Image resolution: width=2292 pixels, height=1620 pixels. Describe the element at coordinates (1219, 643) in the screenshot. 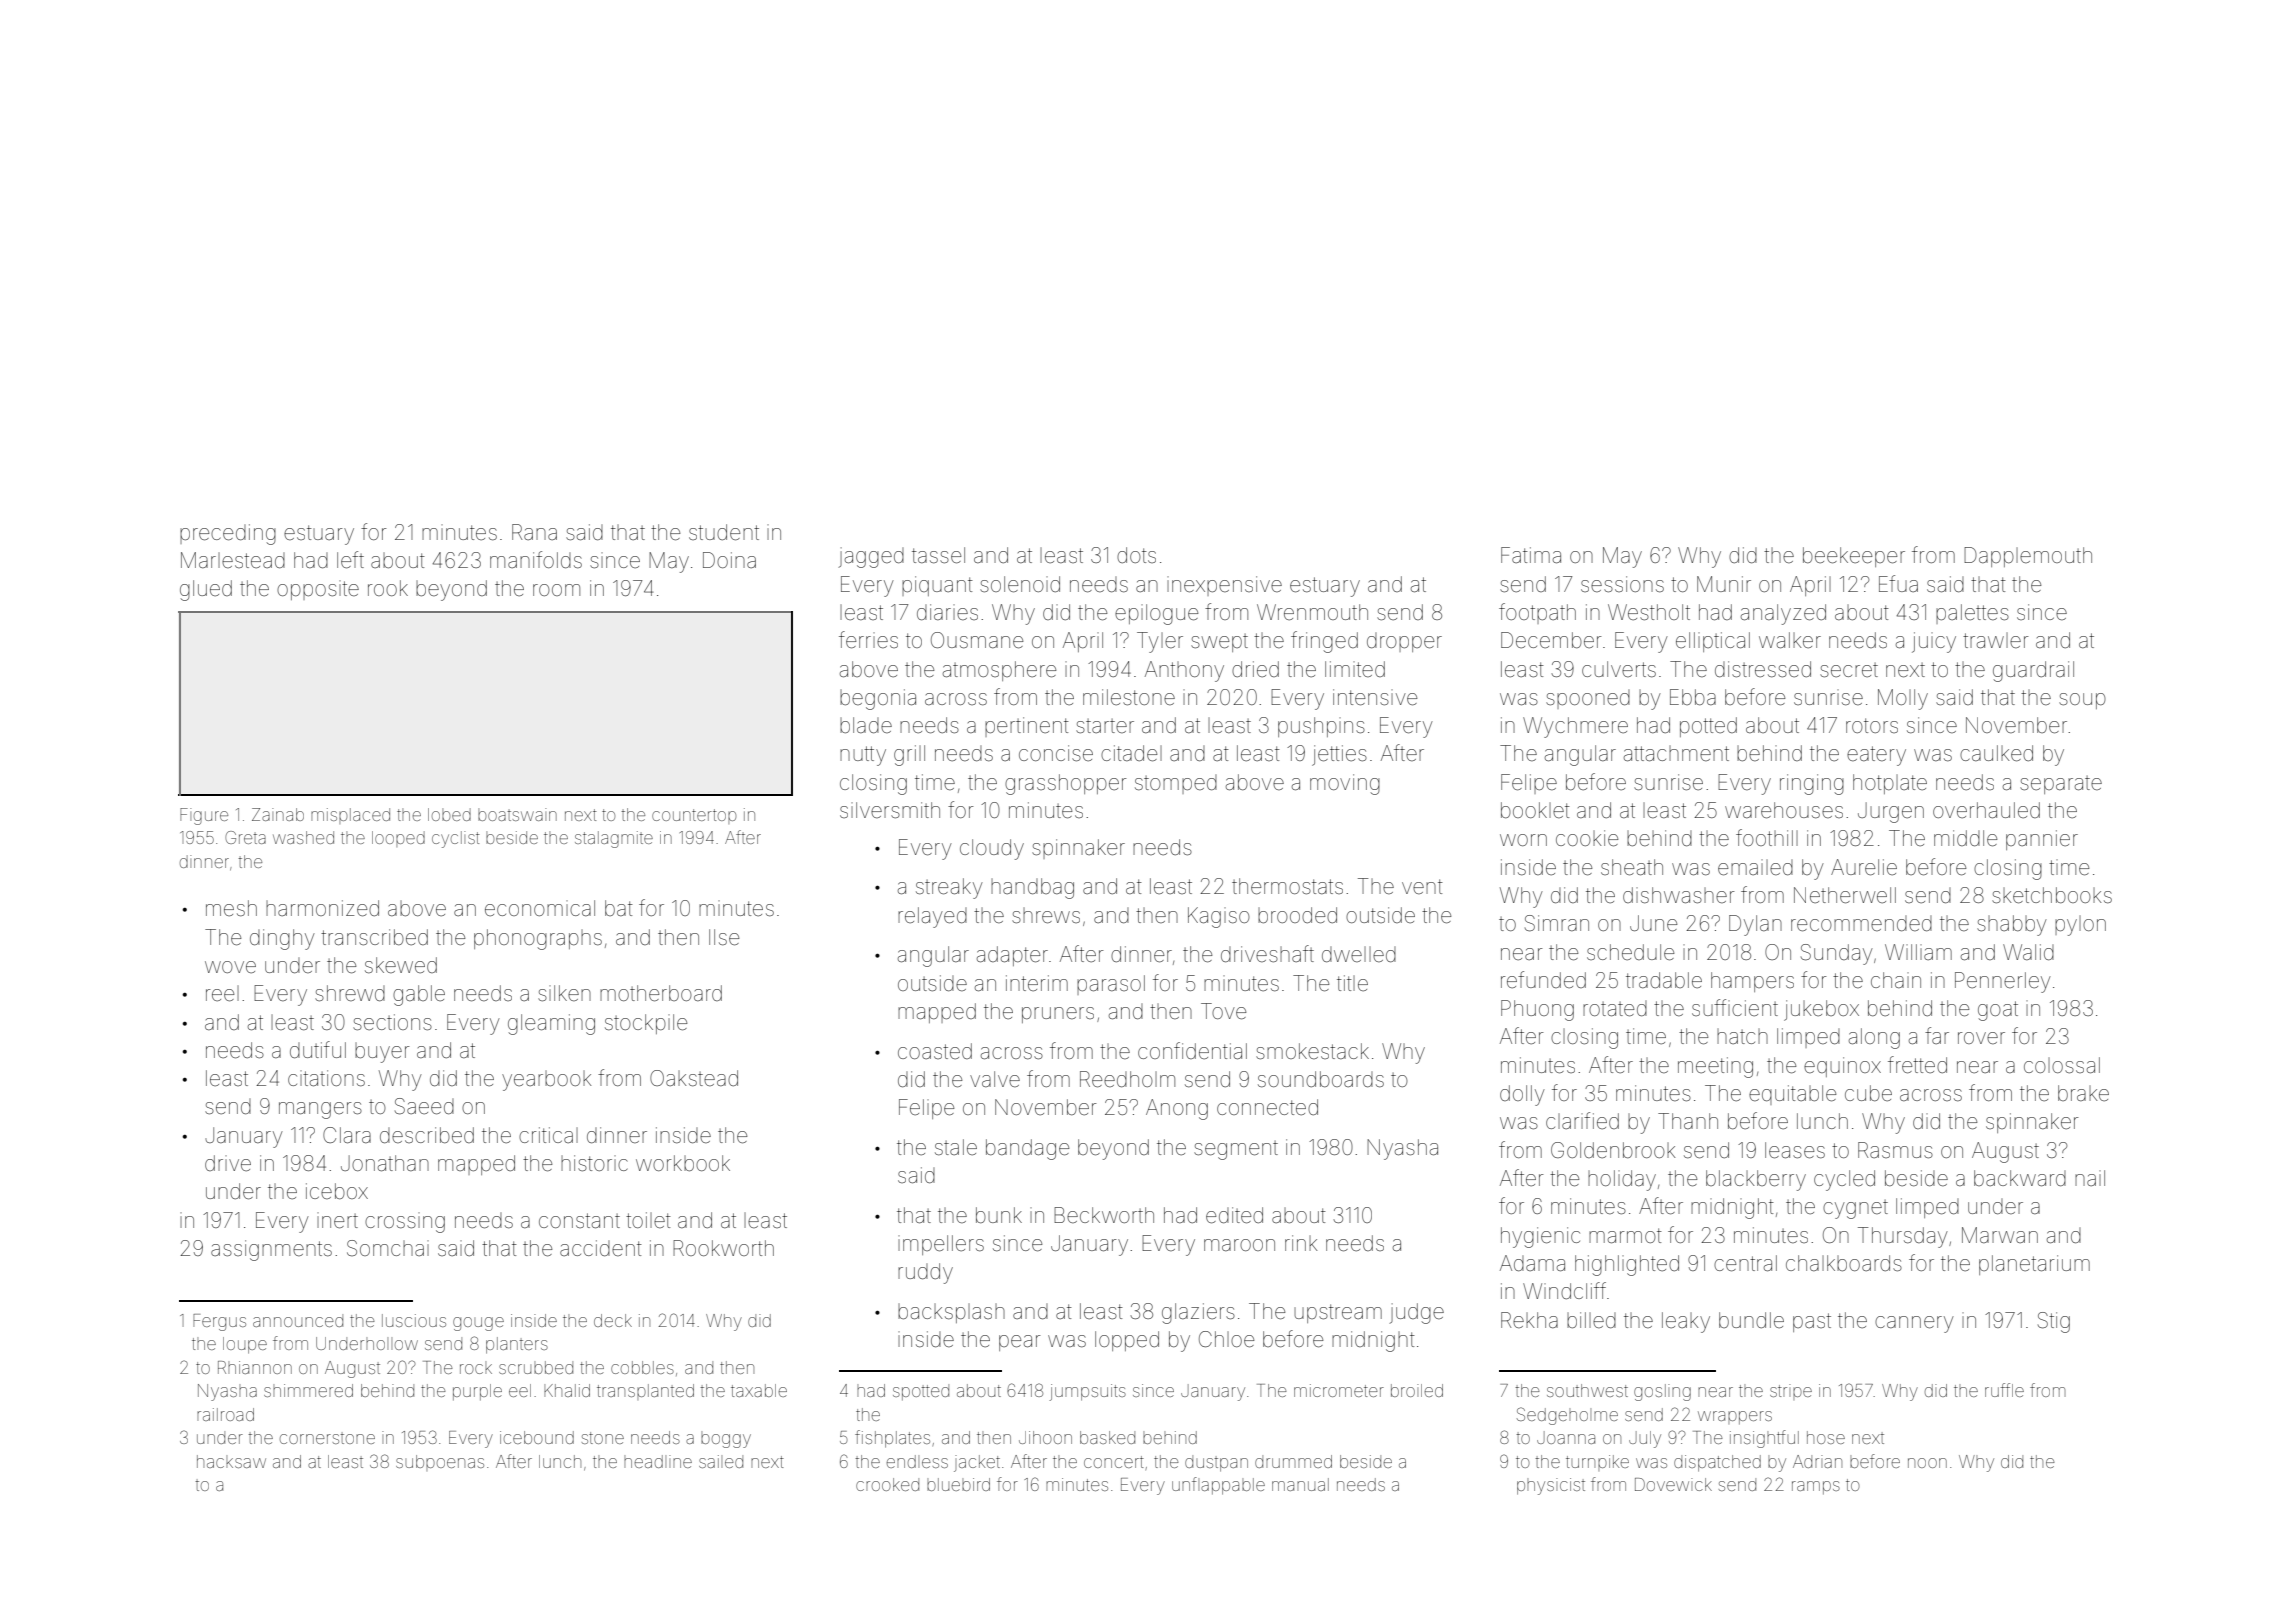

I see `swept` at that location.
